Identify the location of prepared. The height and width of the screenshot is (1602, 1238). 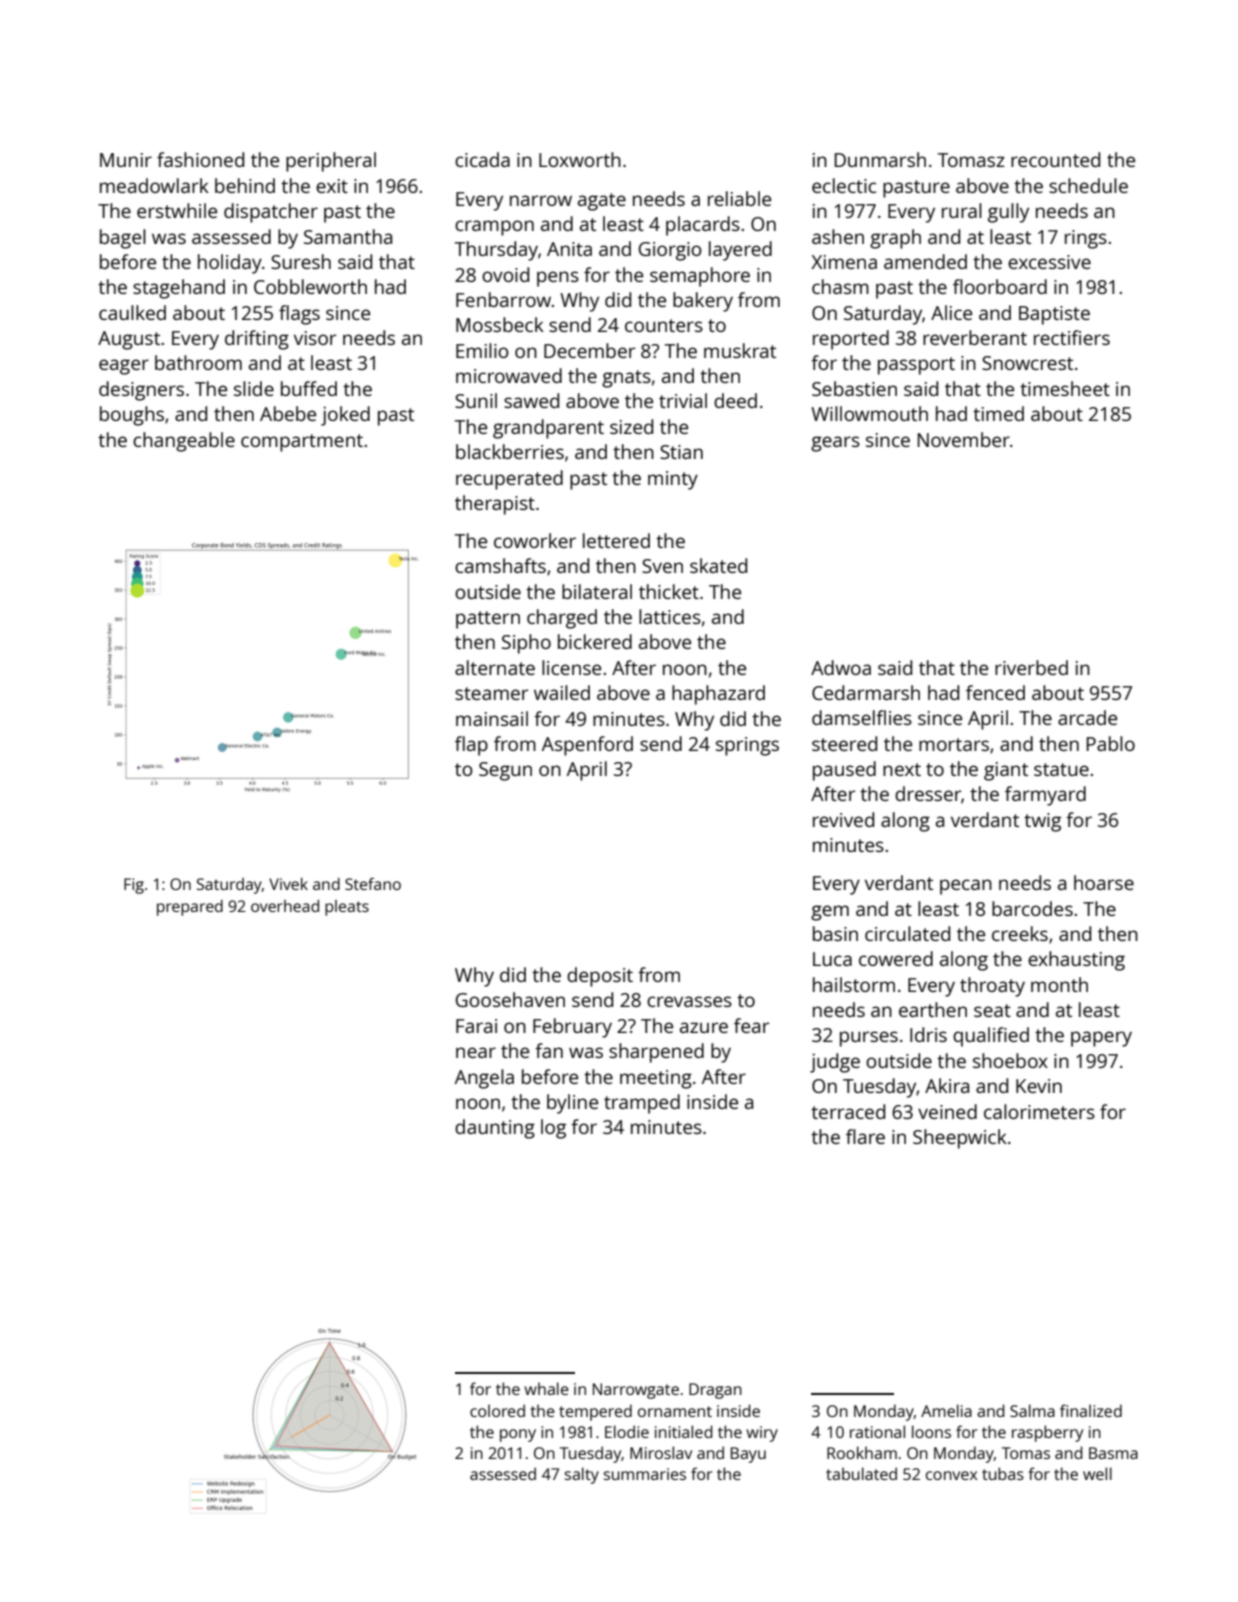
(190, 908).
